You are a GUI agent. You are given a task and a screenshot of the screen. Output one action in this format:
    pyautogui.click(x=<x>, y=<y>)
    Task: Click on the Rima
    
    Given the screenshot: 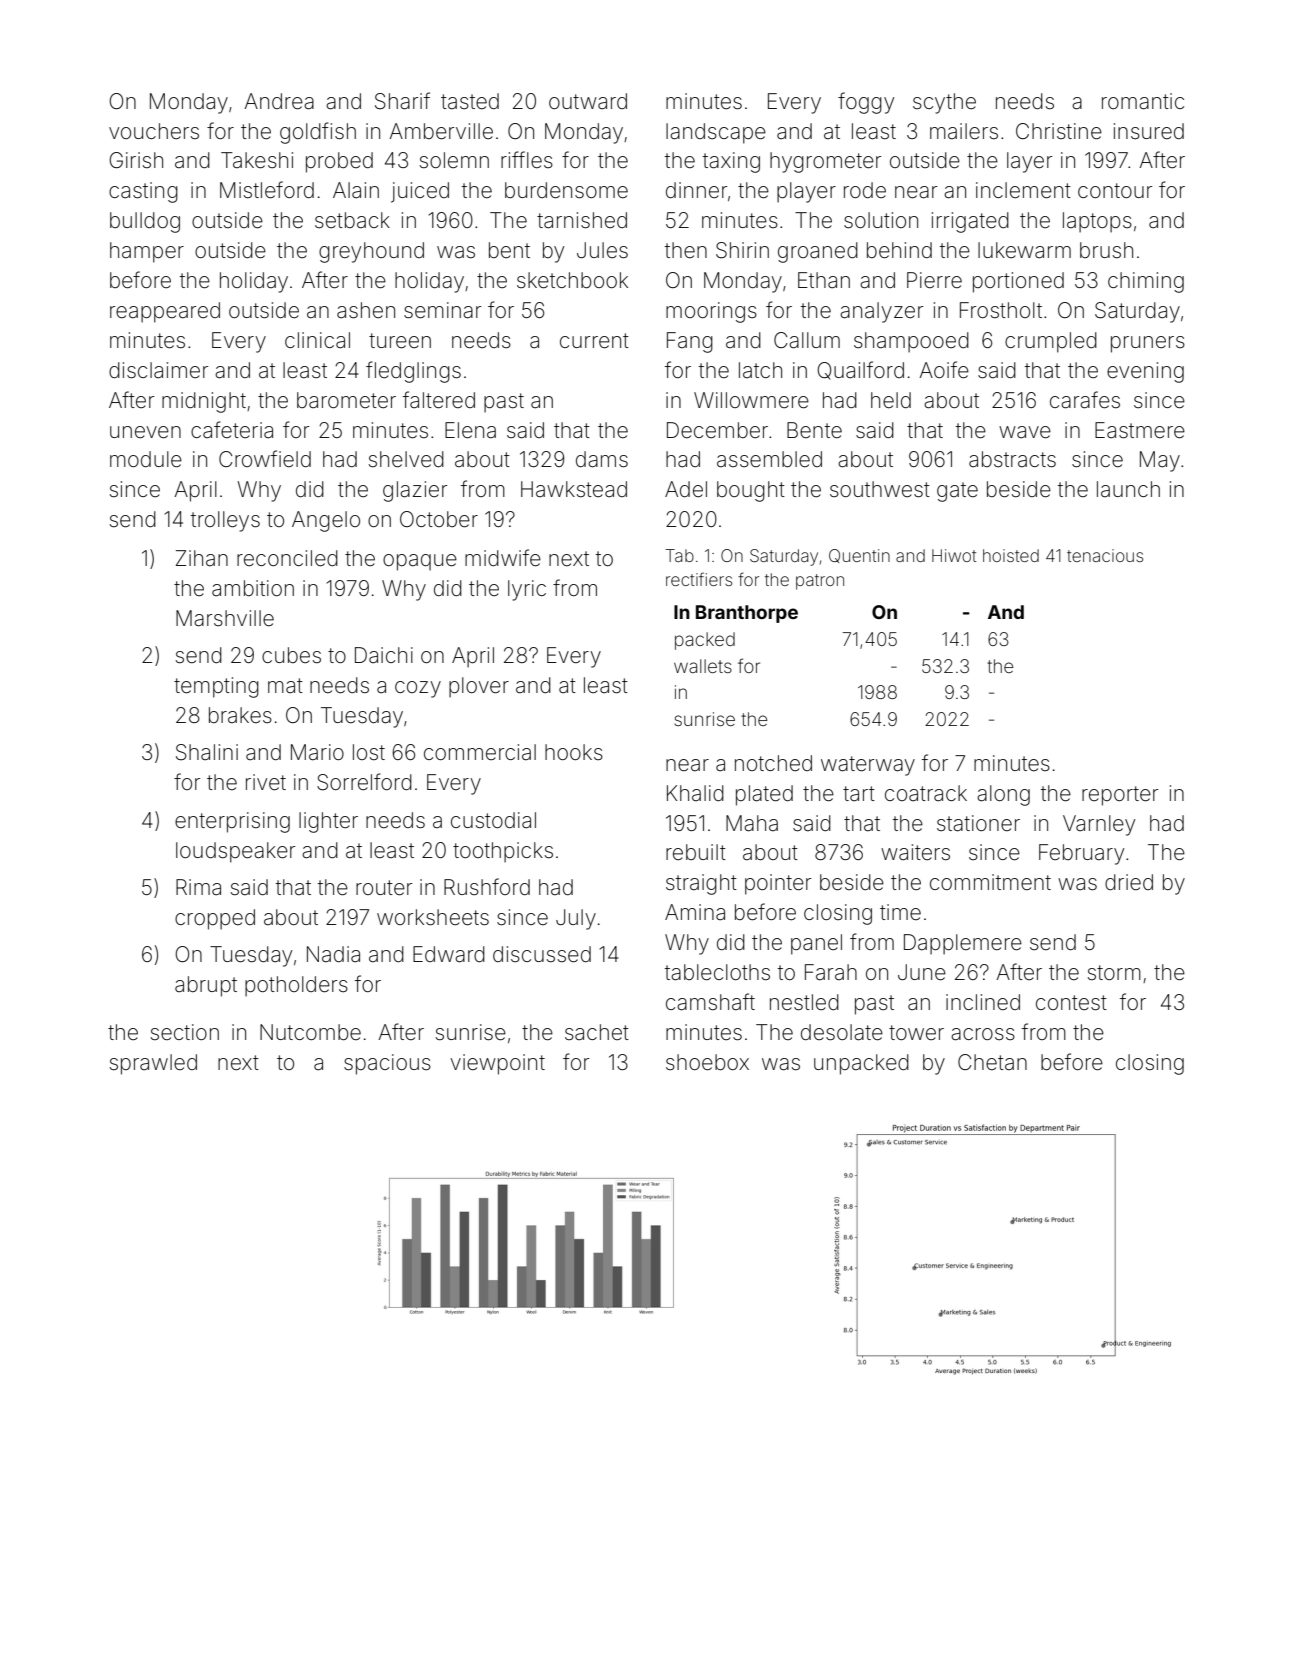 What is the action you would take?
    pyautogui.click(x=198, y=887)
